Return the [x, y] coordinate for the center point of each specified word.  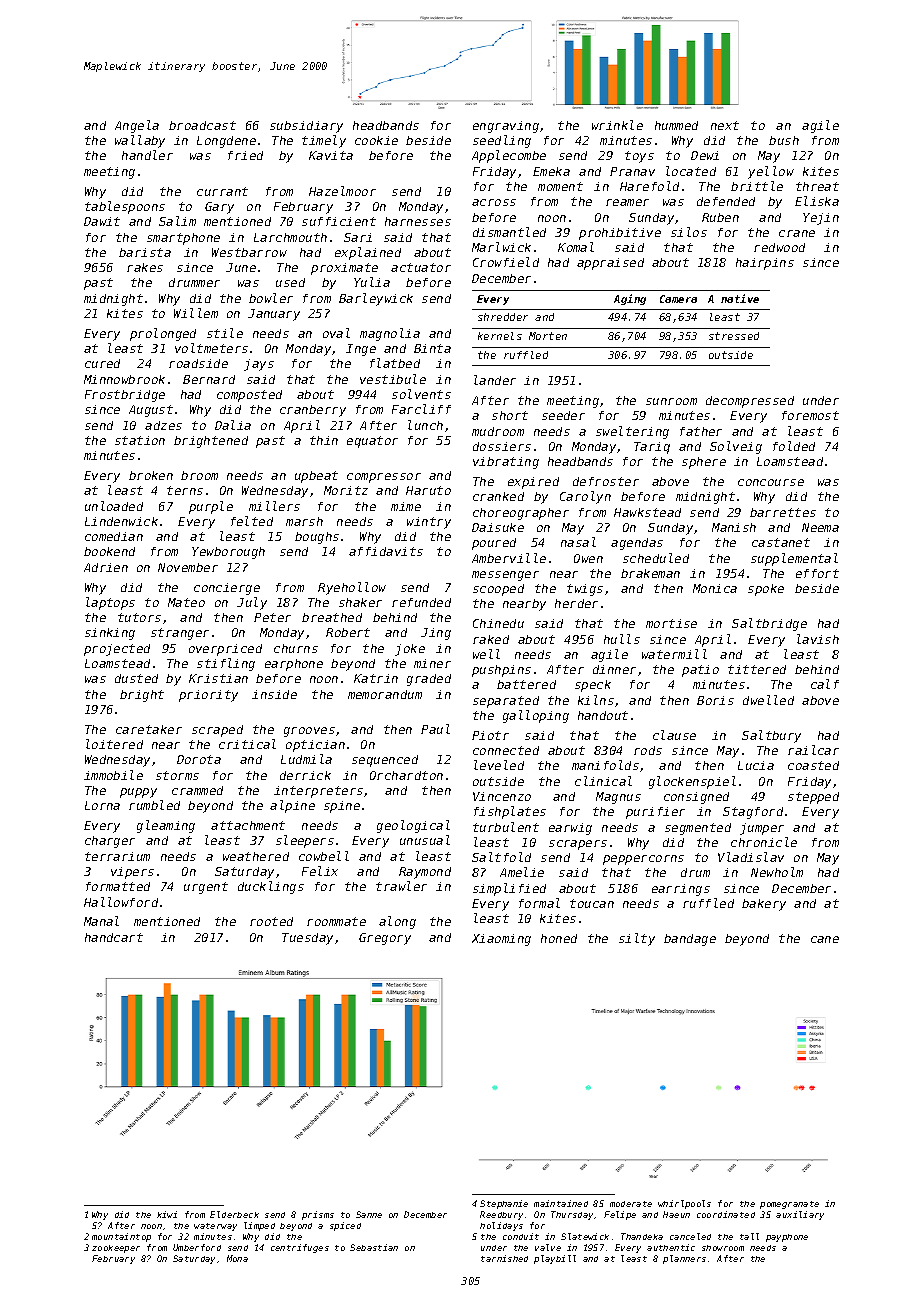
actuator [421, 267]
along [397, 922]
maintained [561, 1203]
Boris [715, 700]
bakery [764, 905]
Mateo [186, 602]
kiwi [167, 1214]
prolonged [163, 334]
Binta [432, 348]
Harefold [649, 186]
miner [432, 663]
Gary [219, 208]
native [740, 298]
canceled [690, 1236]
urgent [206, 888]
